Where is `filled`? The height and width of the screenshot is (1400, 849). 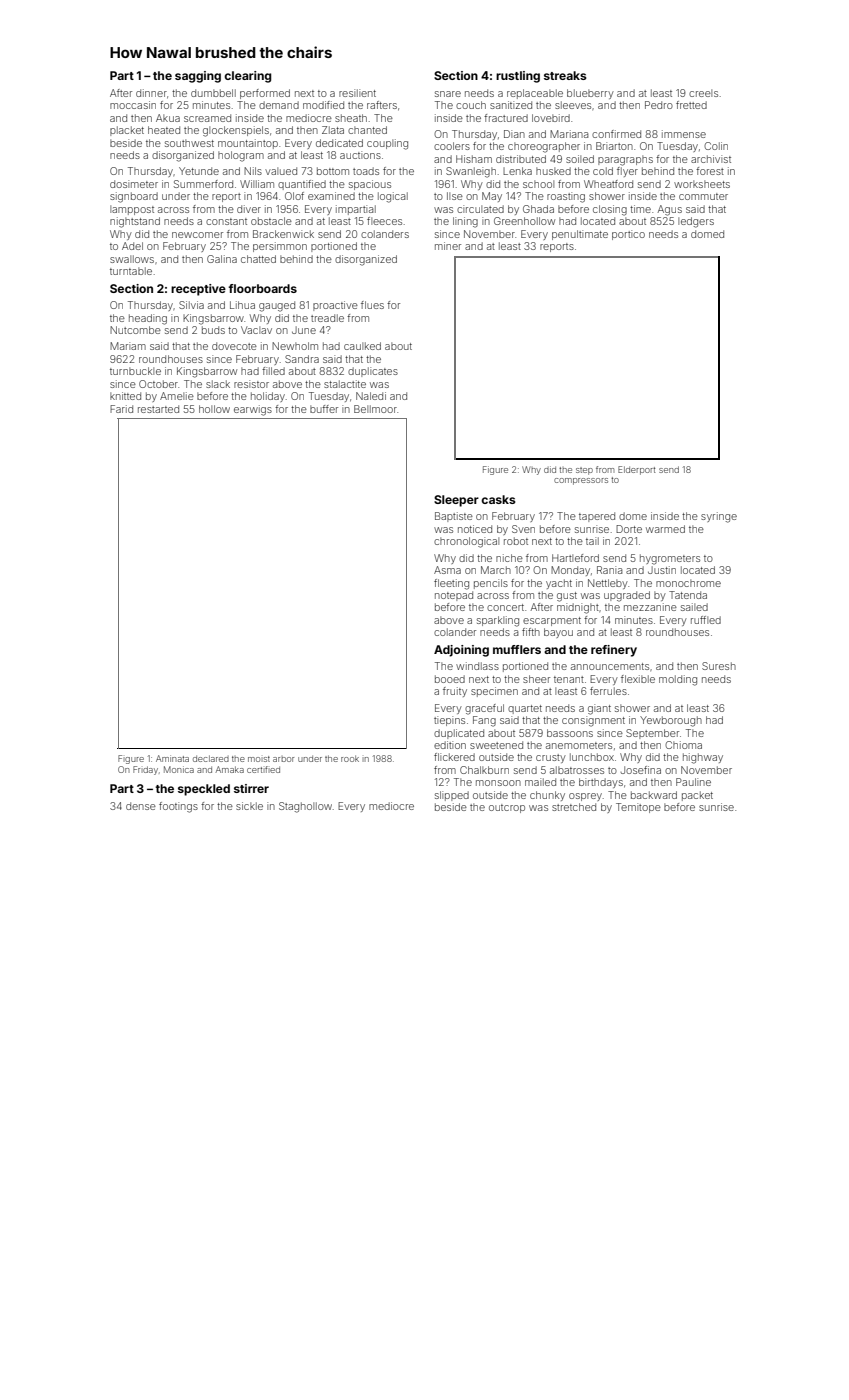 filled is located at coordinates (273, 371).
